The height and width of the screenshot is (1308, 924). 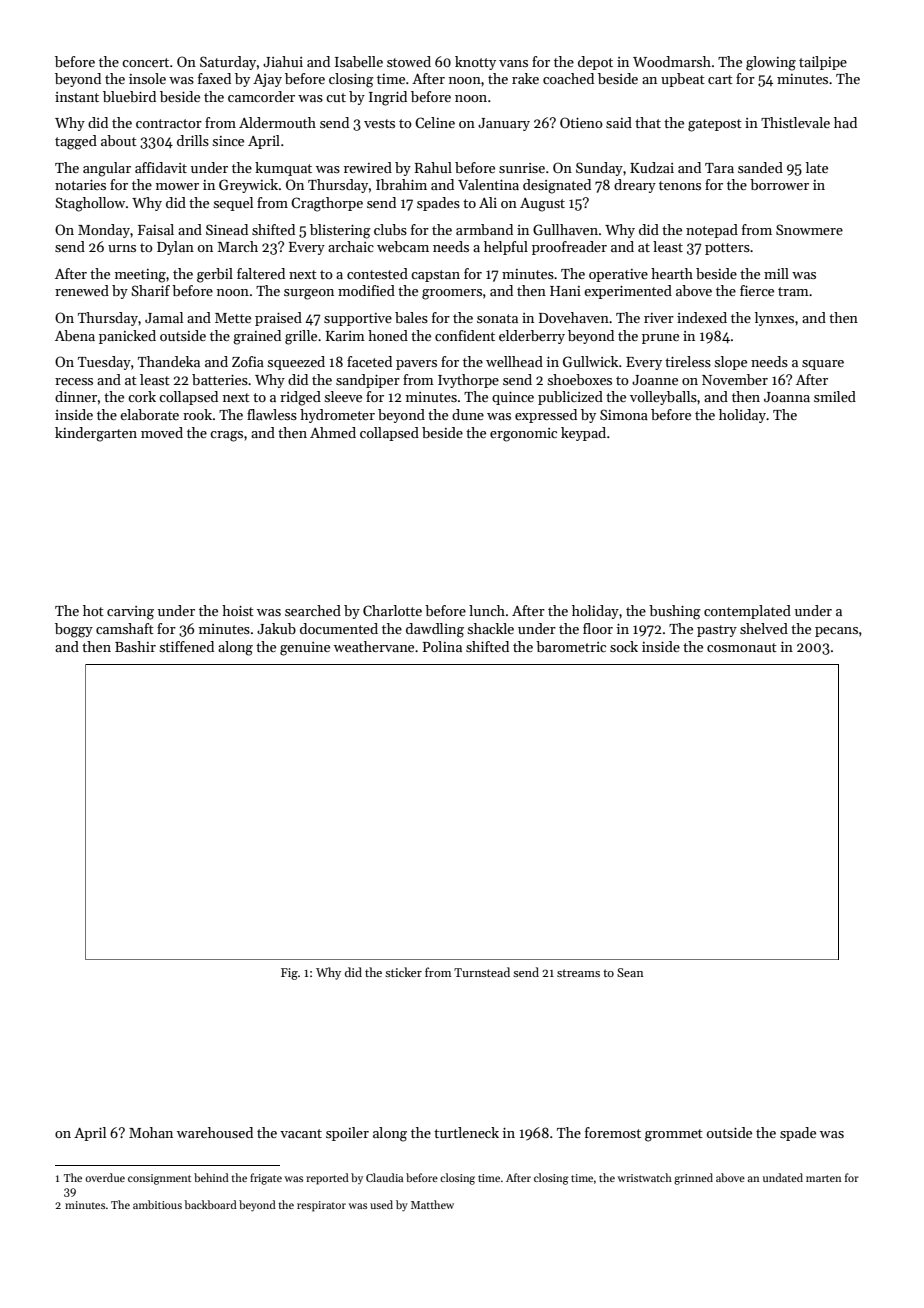 What do you see at coordinates (374, 646) in the screenshot?
I see `weathervane` at bounding box center [374, 646].
